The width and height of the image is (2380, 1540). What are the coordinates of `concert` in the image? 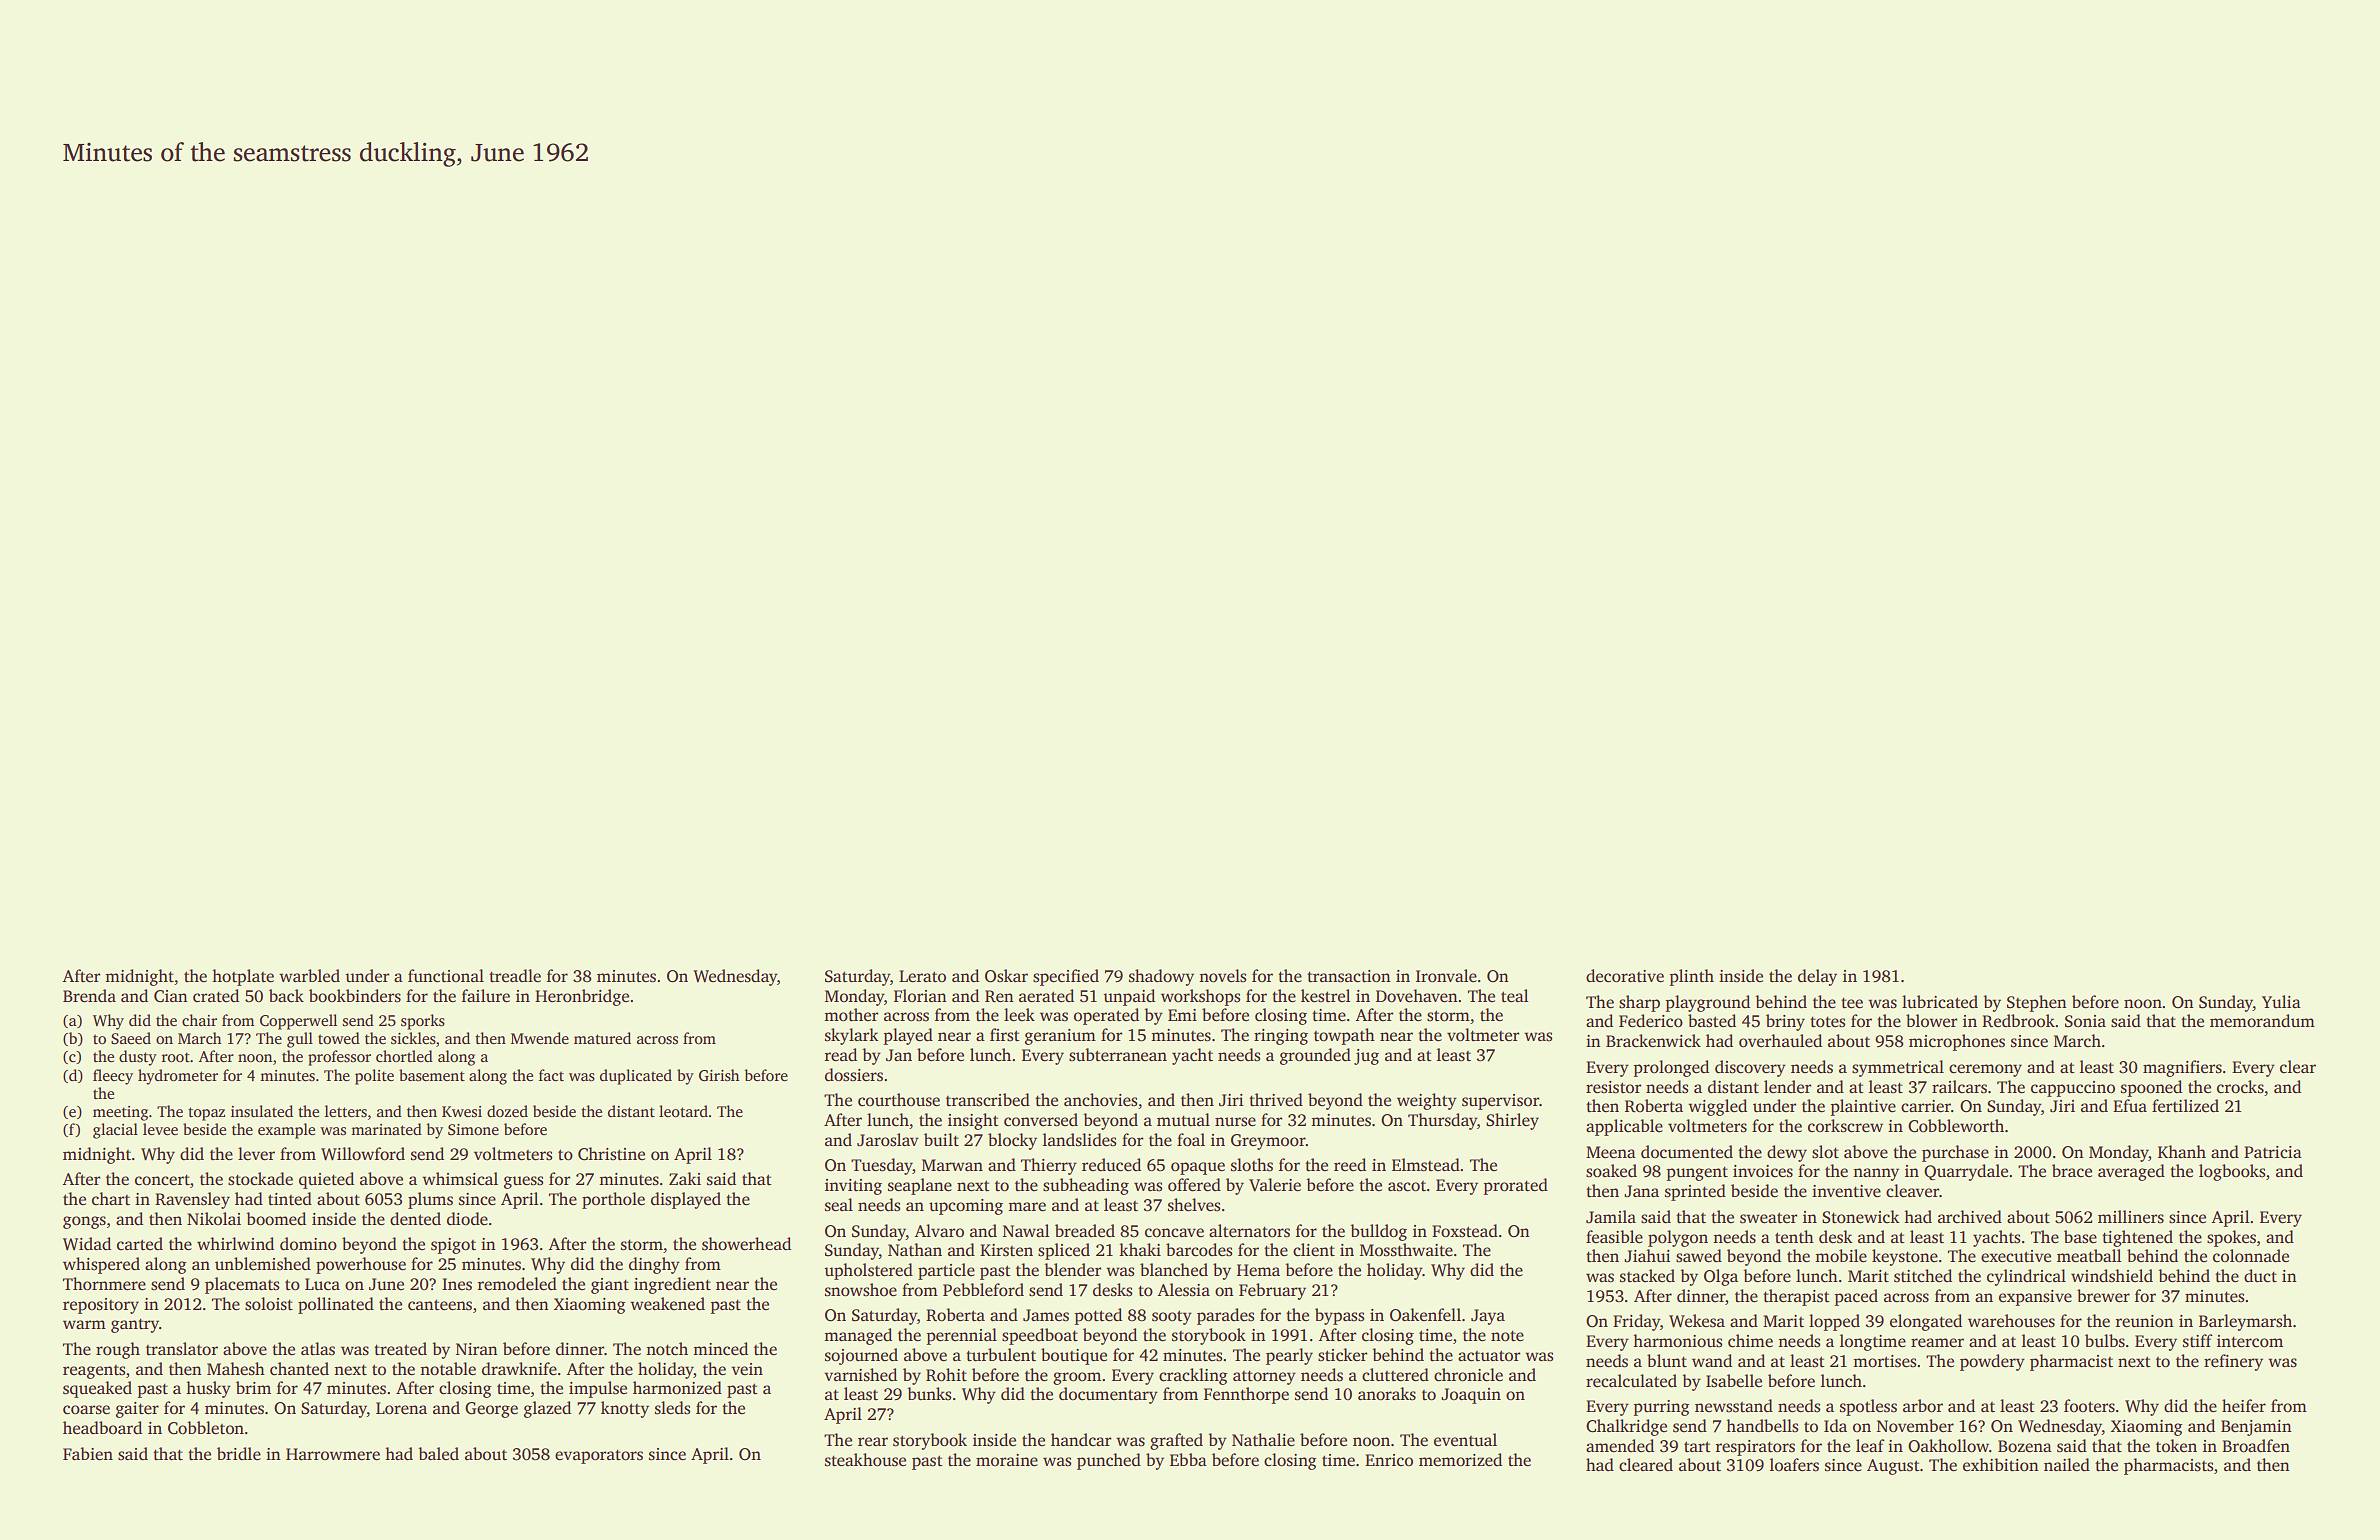 It's located at (162, 1180).
